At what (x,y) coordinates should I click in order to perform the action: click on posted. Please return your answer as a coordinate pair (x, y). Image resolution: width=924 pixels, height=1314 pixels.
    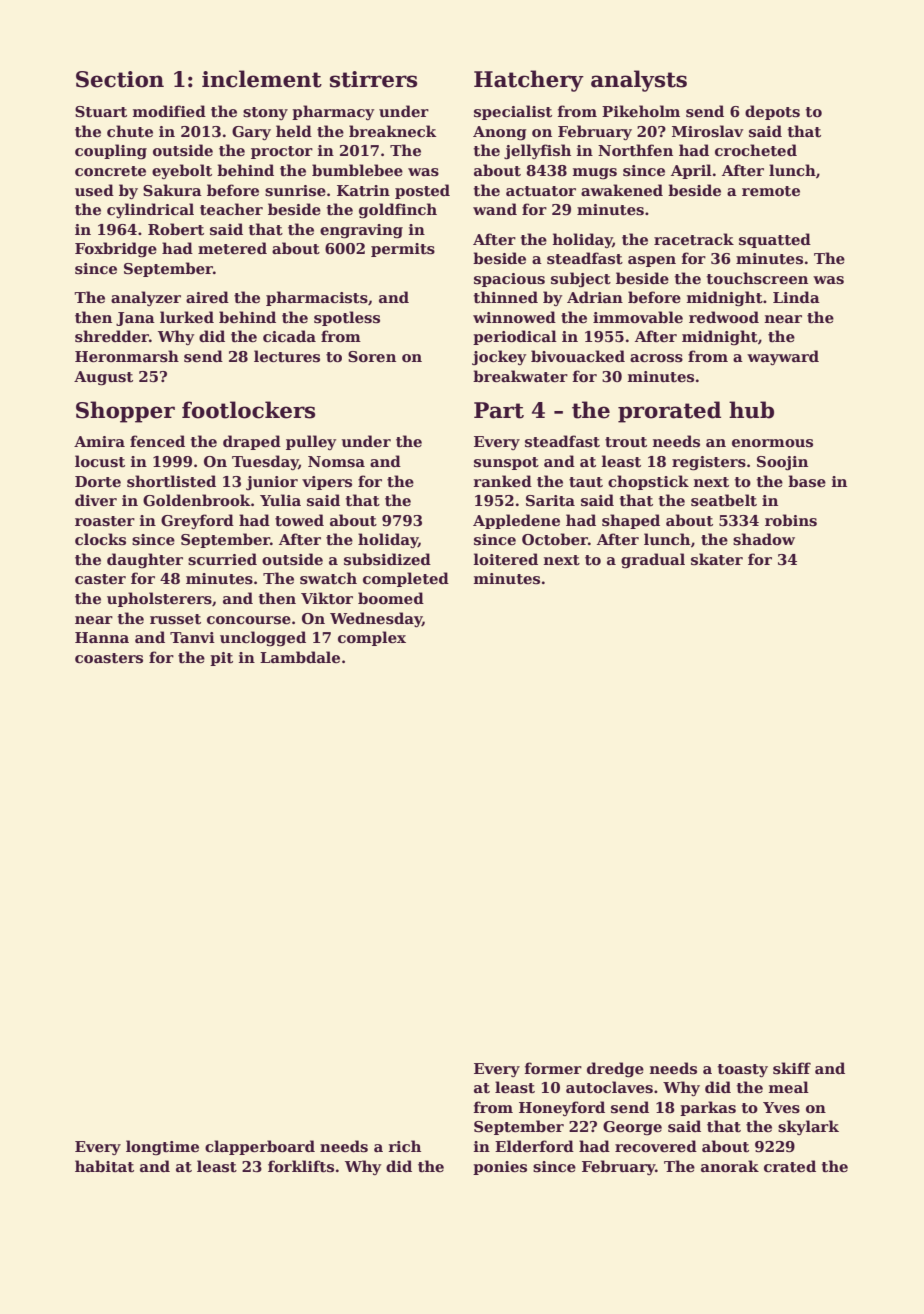
    Looking at the image, I should click on (422, 191).
